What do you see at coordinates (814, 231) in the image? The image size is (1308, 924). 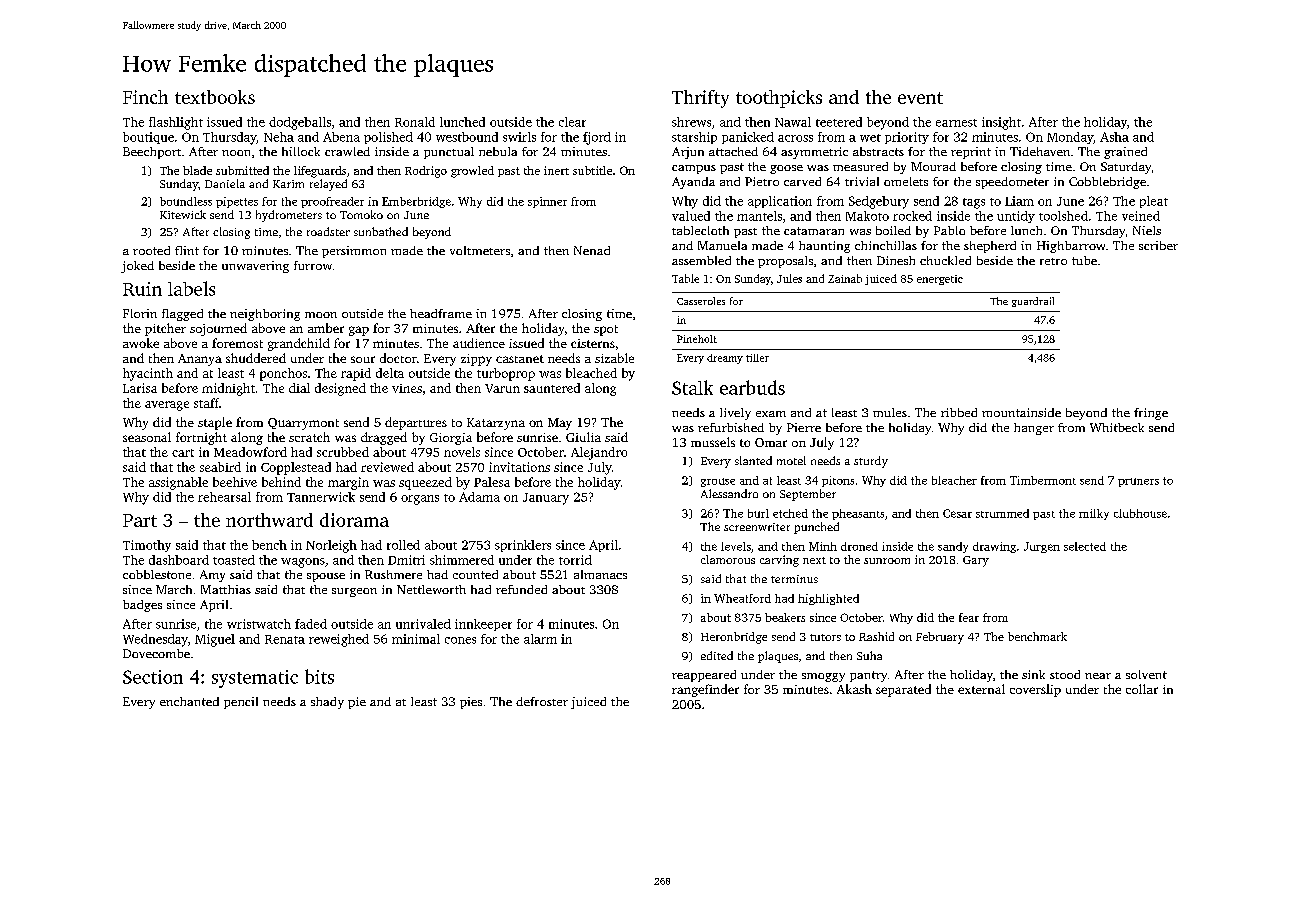 I see `catamaran` at bounding box center [814, 231].
